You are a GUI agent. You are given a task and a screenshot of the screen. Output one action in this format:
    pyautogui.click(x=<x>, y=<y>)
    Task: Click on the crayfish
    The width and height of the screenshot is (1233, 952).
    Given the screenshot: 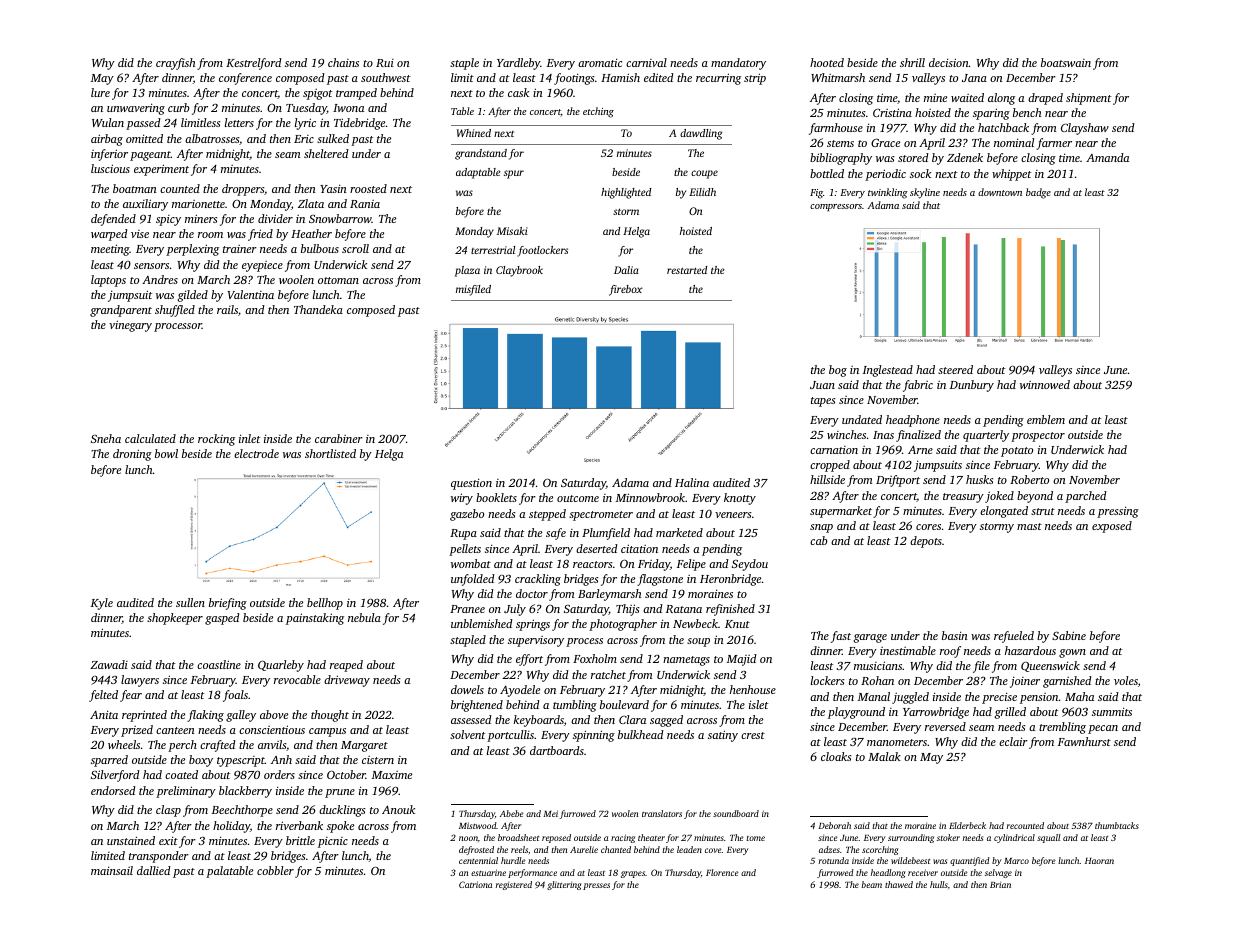 What is the action you would take?
    pyautogui.click(x=175, y=64)
